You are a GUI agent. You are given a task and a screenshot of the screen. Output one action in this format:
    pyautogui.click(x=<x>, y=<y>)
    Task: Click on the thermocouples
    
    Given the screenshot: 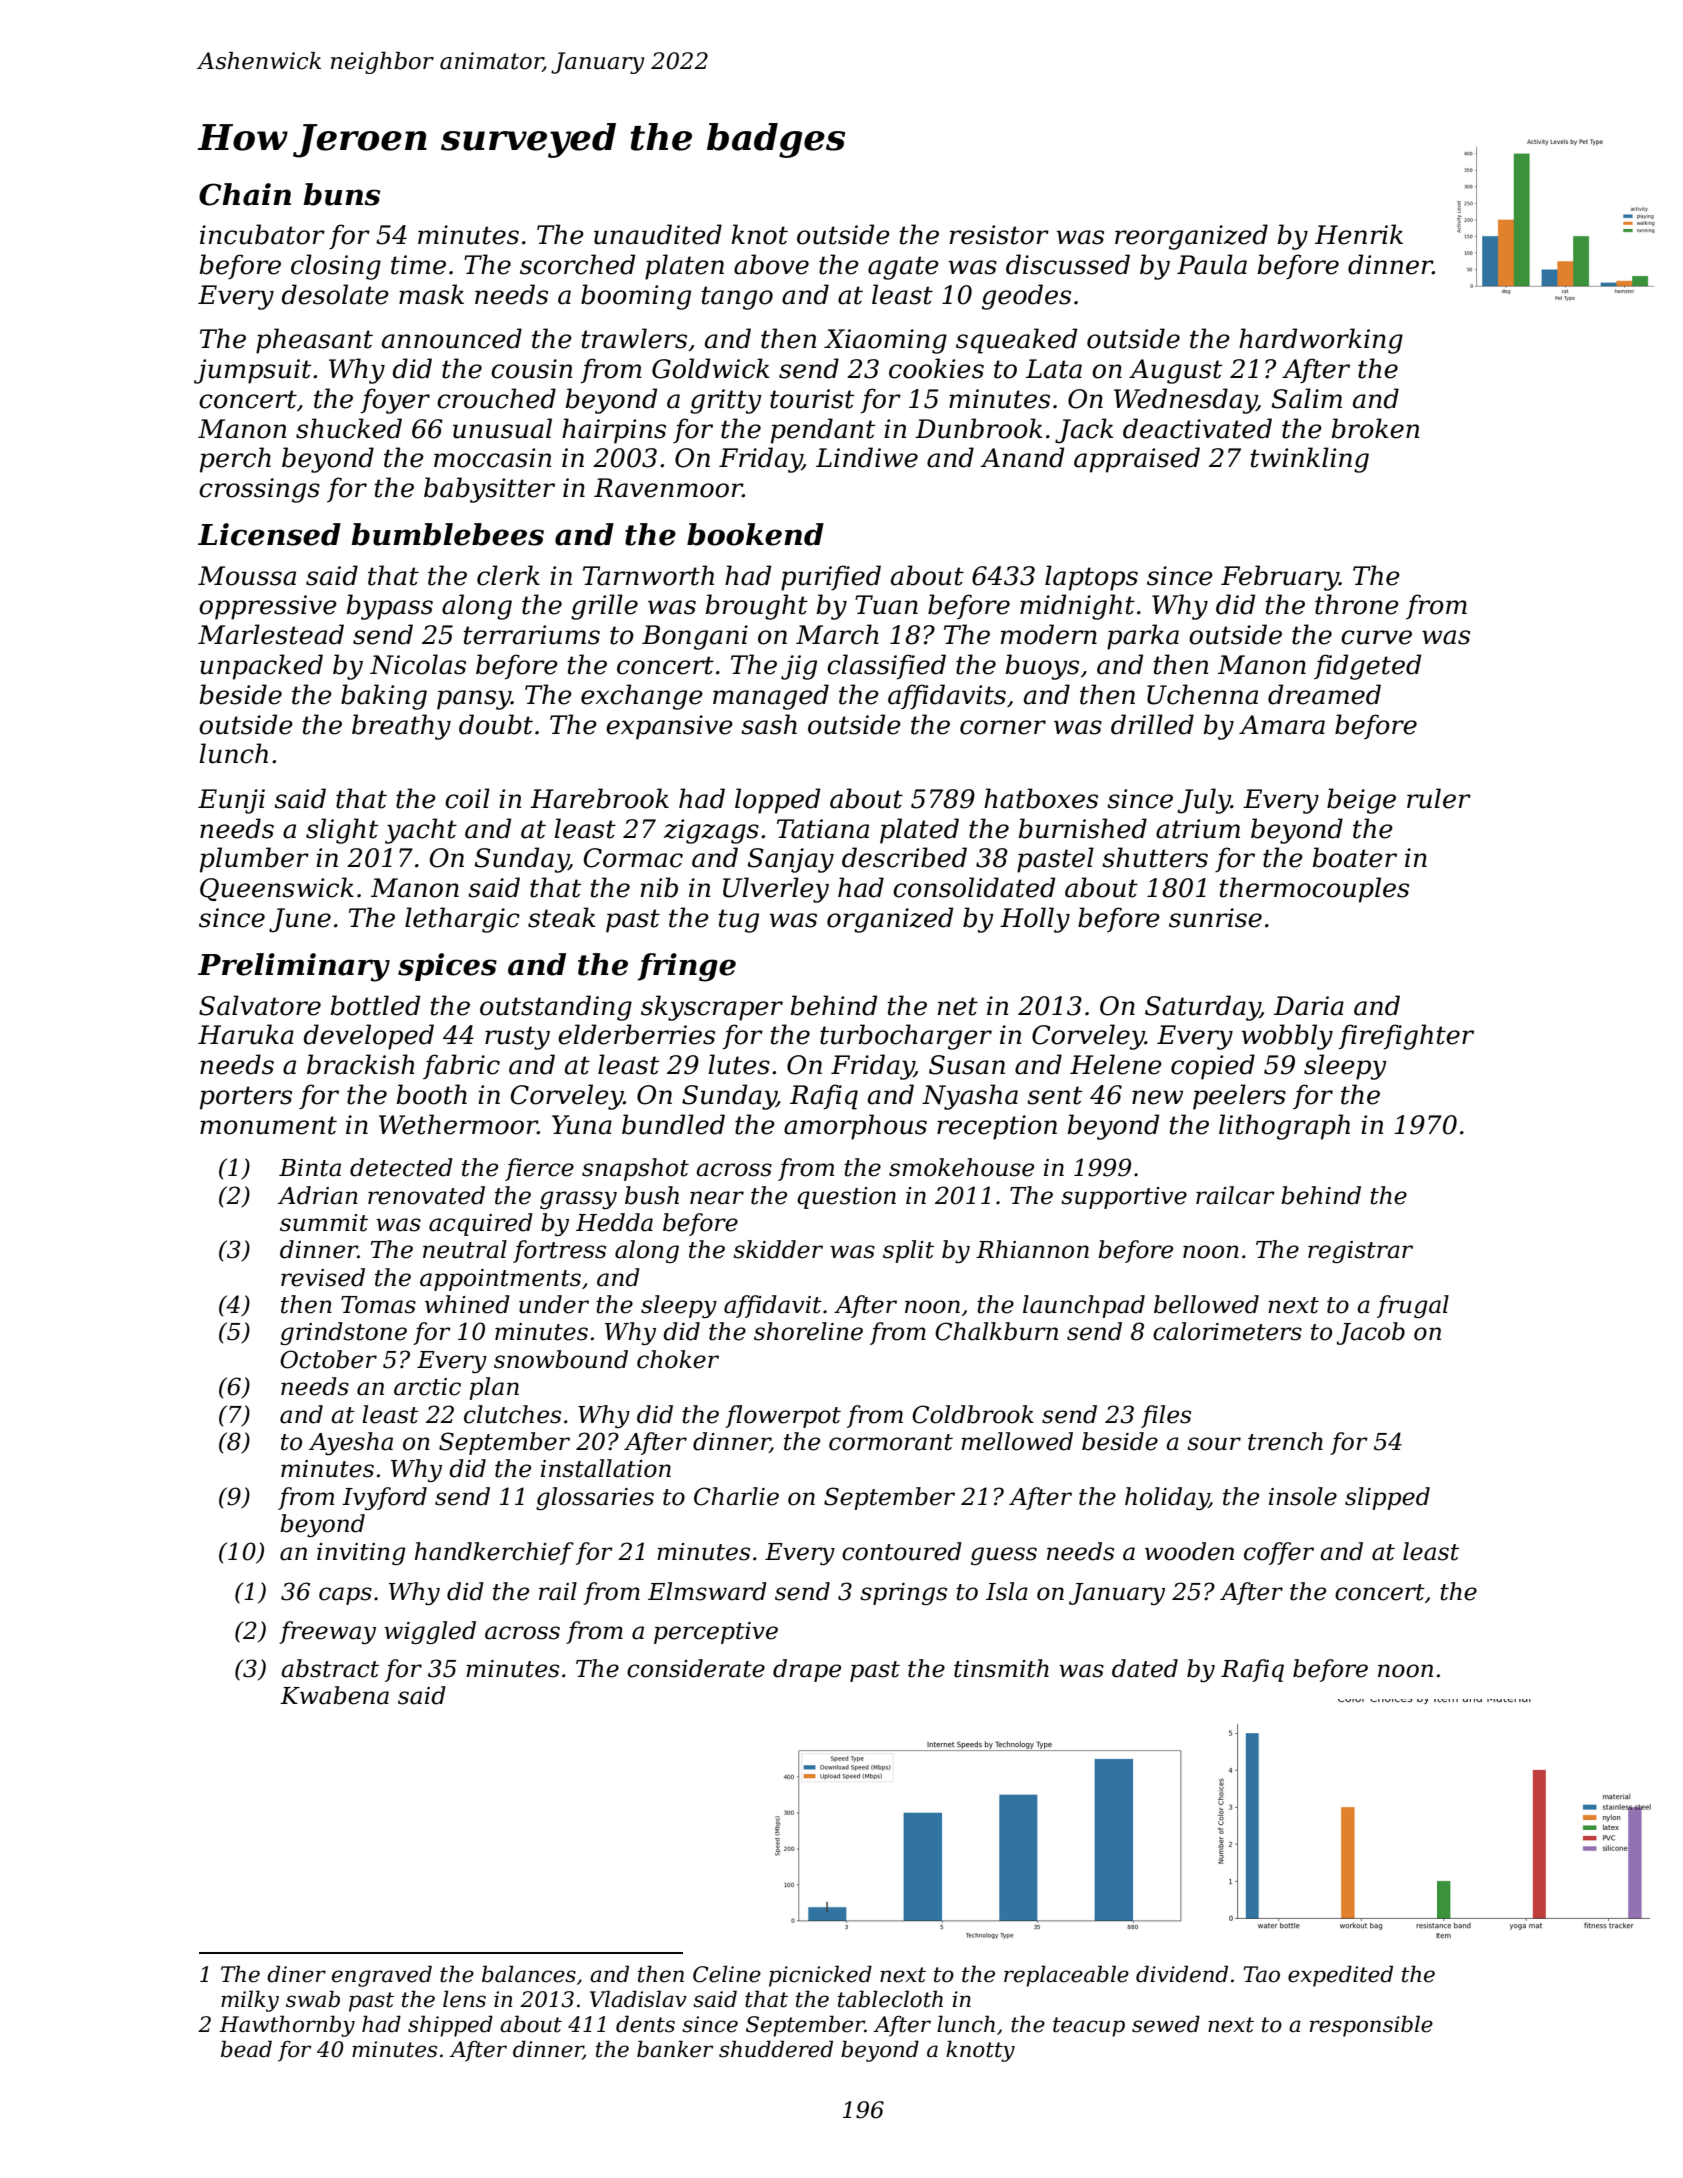 What is the action you would take?
    pyautogui.click(x=1314, y=890)
